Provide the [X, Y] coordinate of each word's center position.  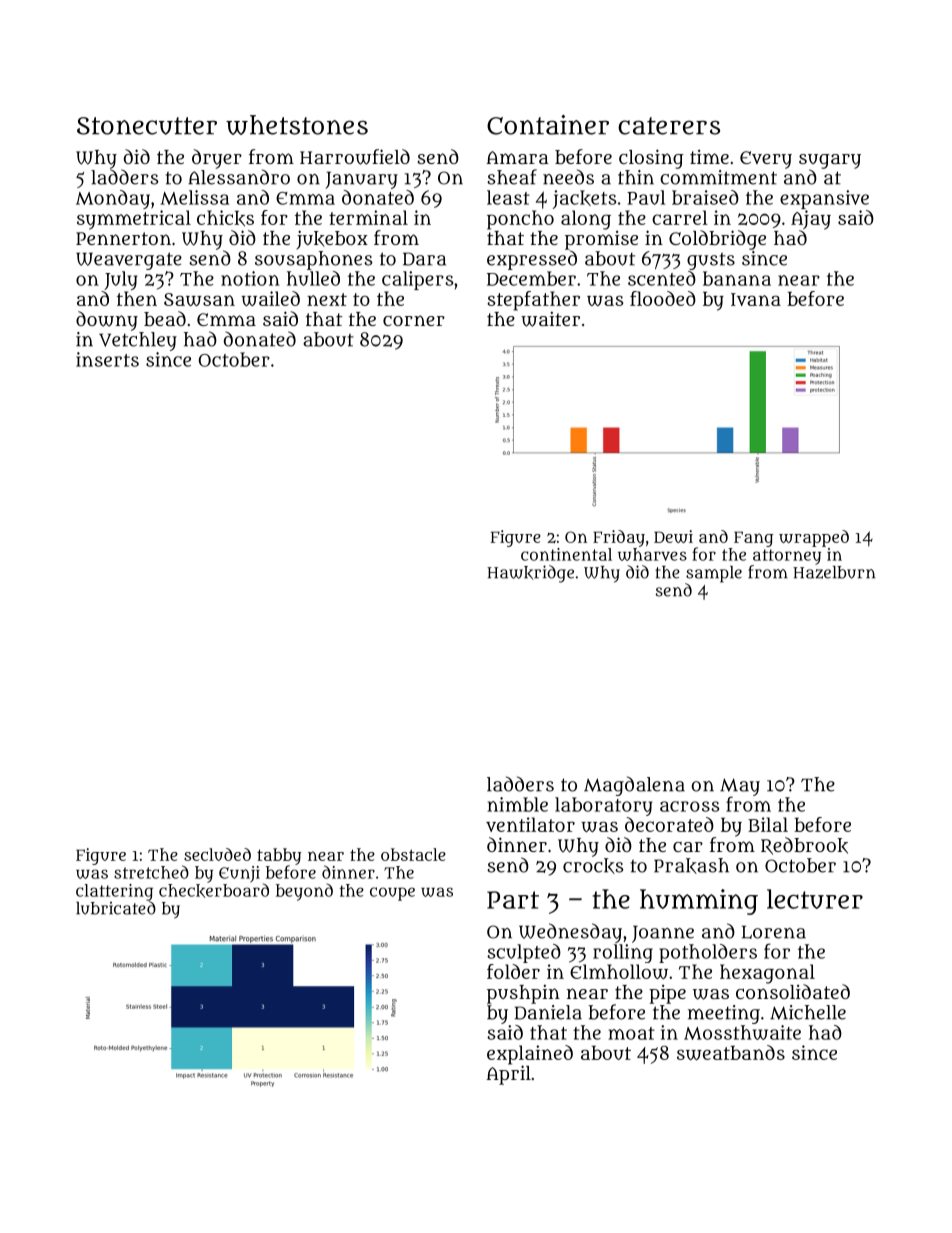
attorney [787, 557]
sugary [830, 161]
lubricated [116, 908]
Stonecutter [147, 126]
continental [566, 554]
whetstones [297, 125]
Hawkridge [530, 574]
